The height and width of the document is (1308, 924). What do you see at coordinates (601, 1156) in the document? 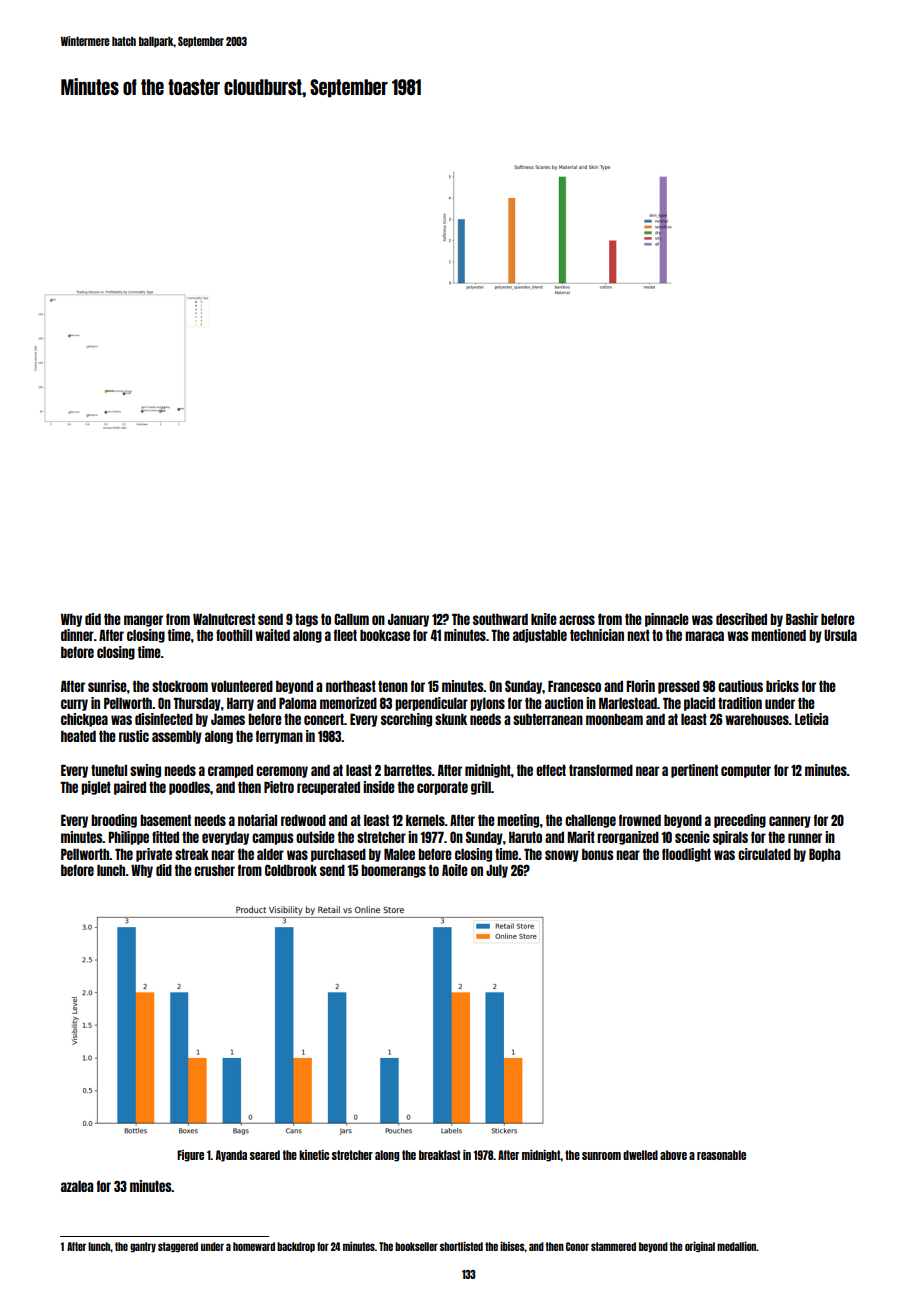
I see `sunroom` at bounding box center [601, 1156].
